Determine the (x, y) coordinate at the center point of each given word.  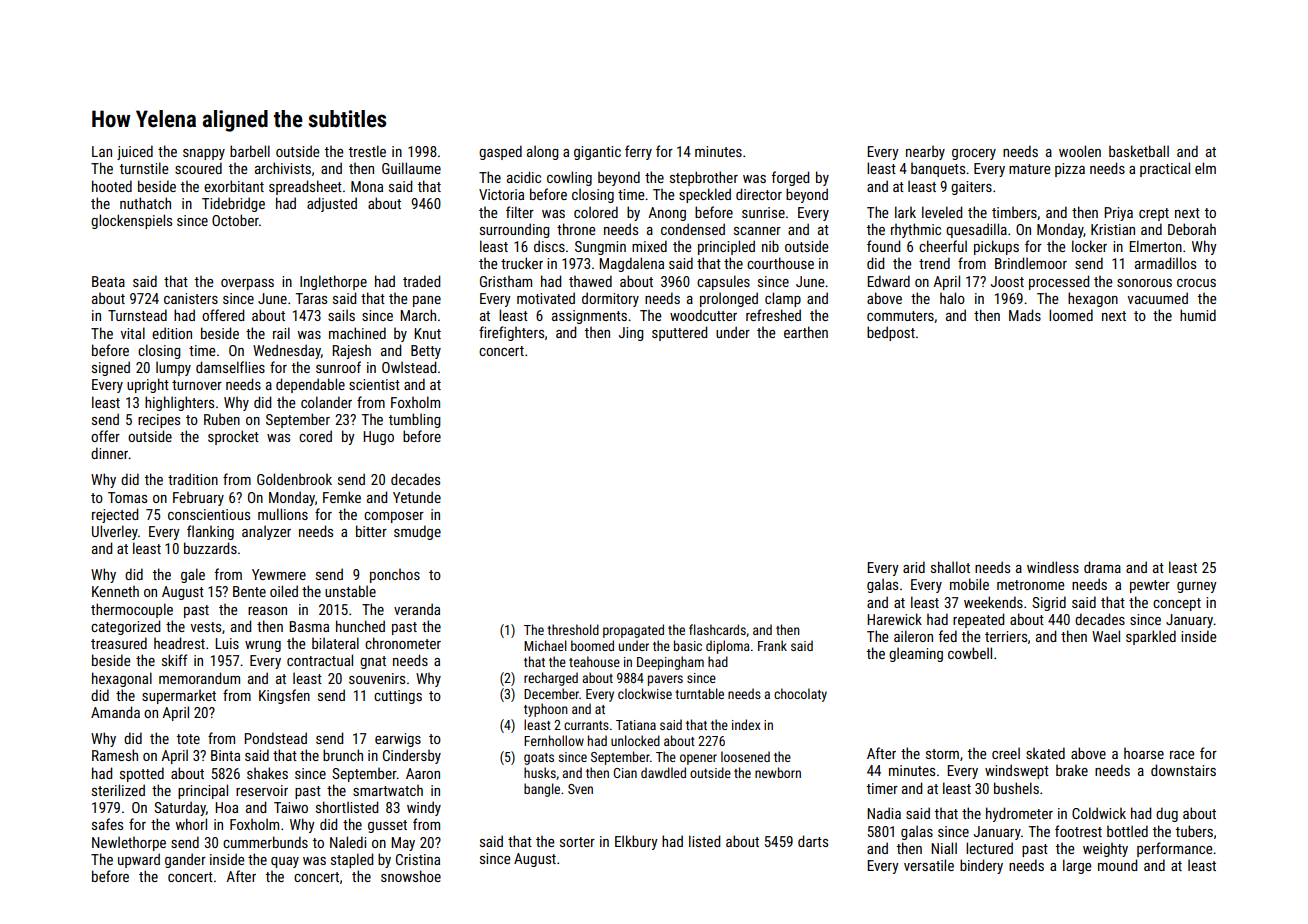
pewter (1150, 586)
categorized (125, 627)
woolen (1080, 151)
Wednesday (287, 351)
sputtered (679, 333)
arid (914, 567)
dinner (109, 453)
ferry (638, 152)
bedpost (891, 333)
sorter (577, 842)
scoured (198, 168)
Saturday (180, 808)
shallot (950, 567)
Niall (944, 848)
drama (1102, 567)
